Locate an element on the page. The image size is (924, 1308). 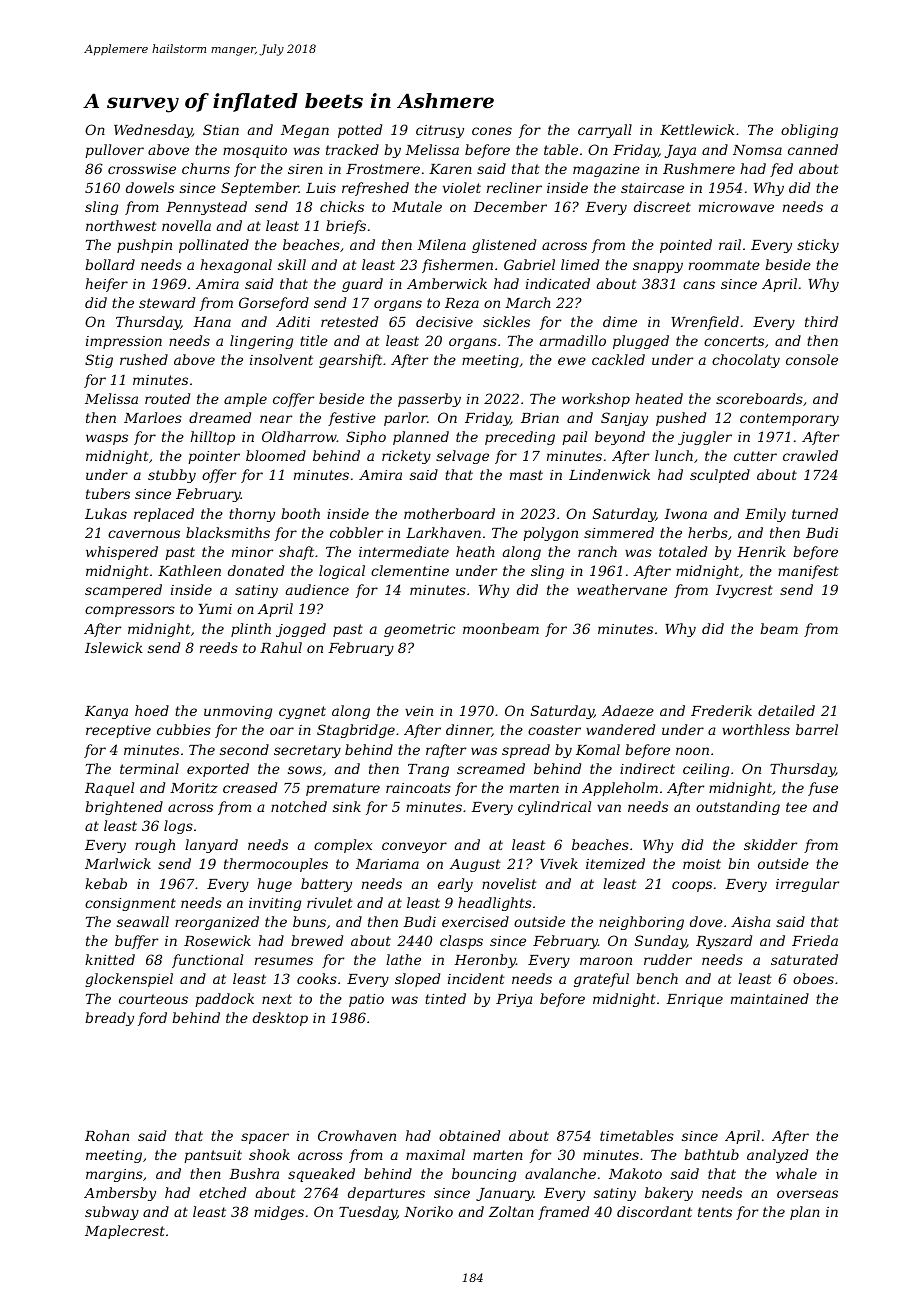
spacer is located at coordinates (265, 1138).
